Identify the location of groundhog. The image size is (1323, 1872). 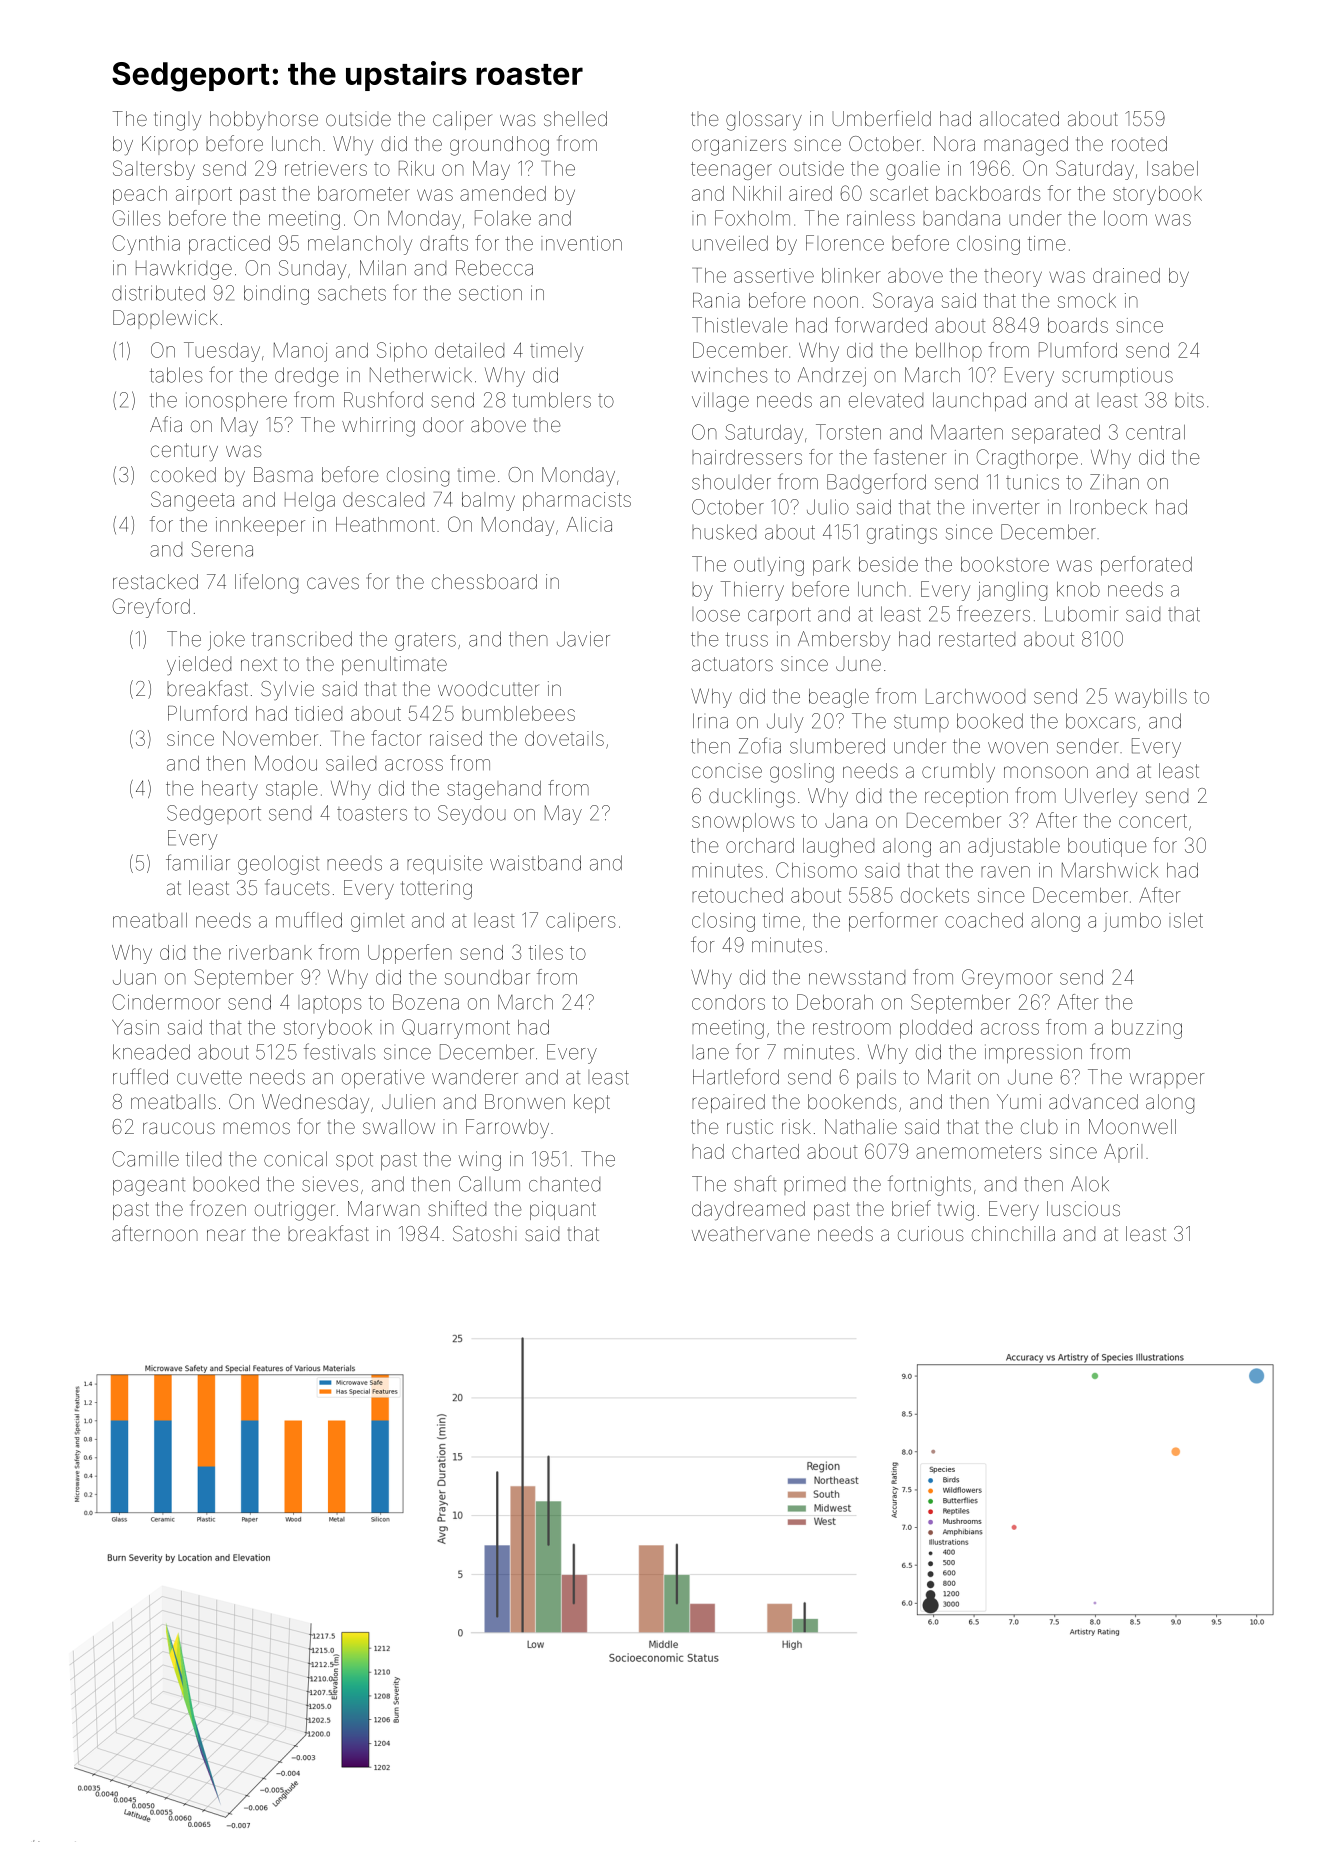
(499, 146).
